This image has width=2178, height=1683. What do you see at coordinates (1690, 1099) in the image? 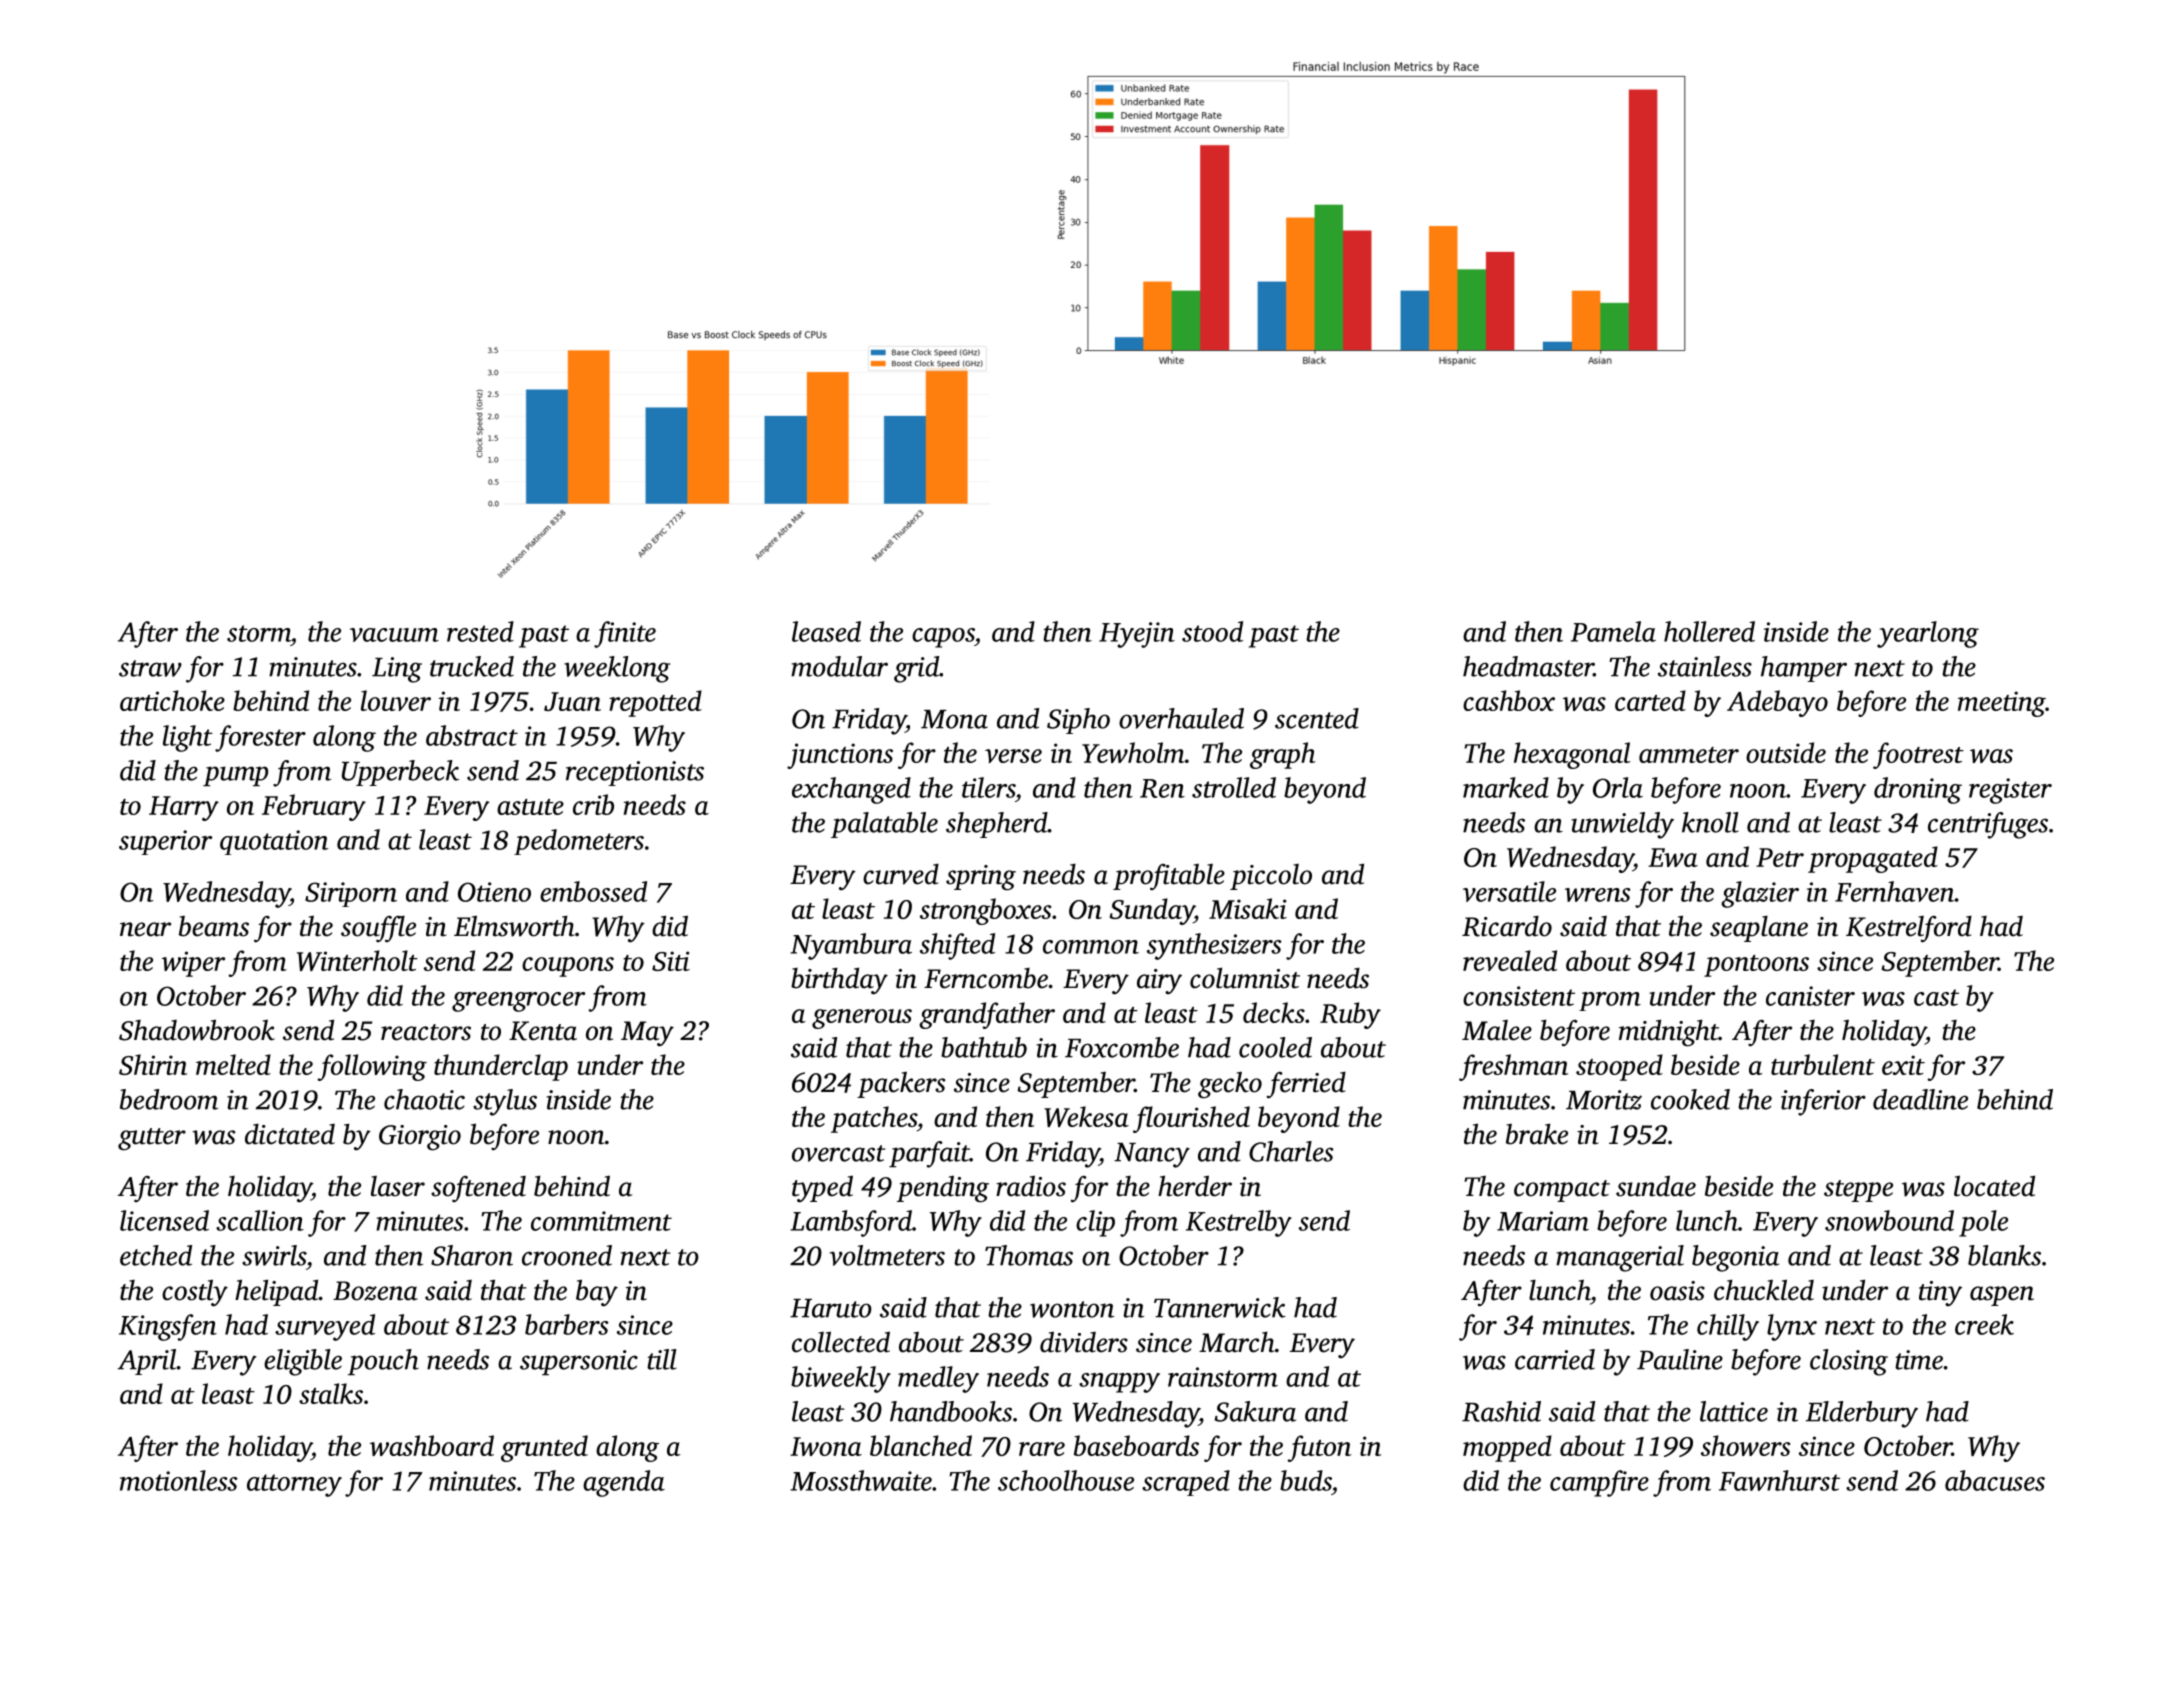
I see `cooked` at bounding box center [1690, 1099].
